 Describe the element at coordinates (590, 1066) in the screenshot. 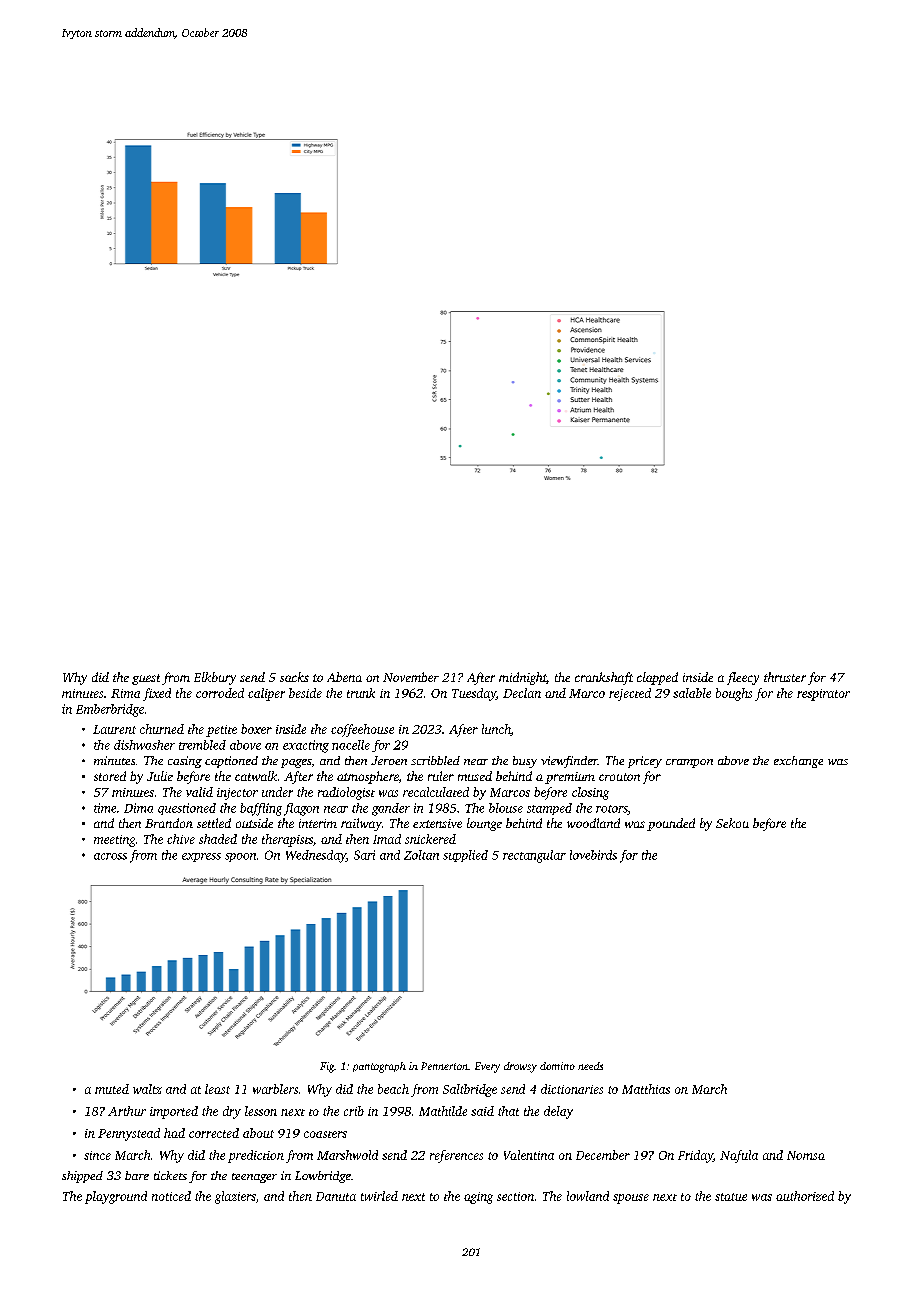

I see `needs` at that location.
